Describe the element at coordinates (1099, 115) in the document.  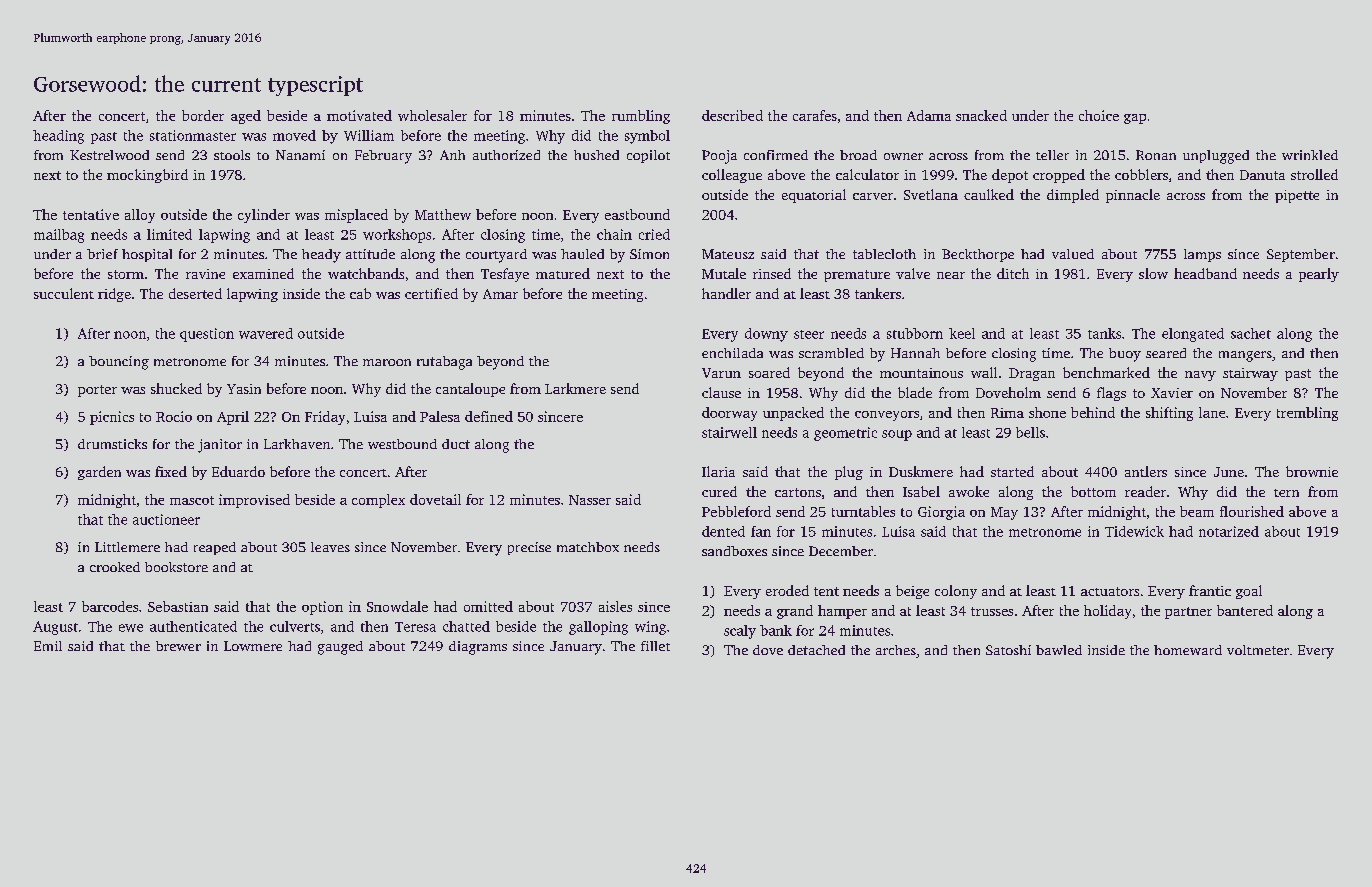
I see `choice` at that location.
